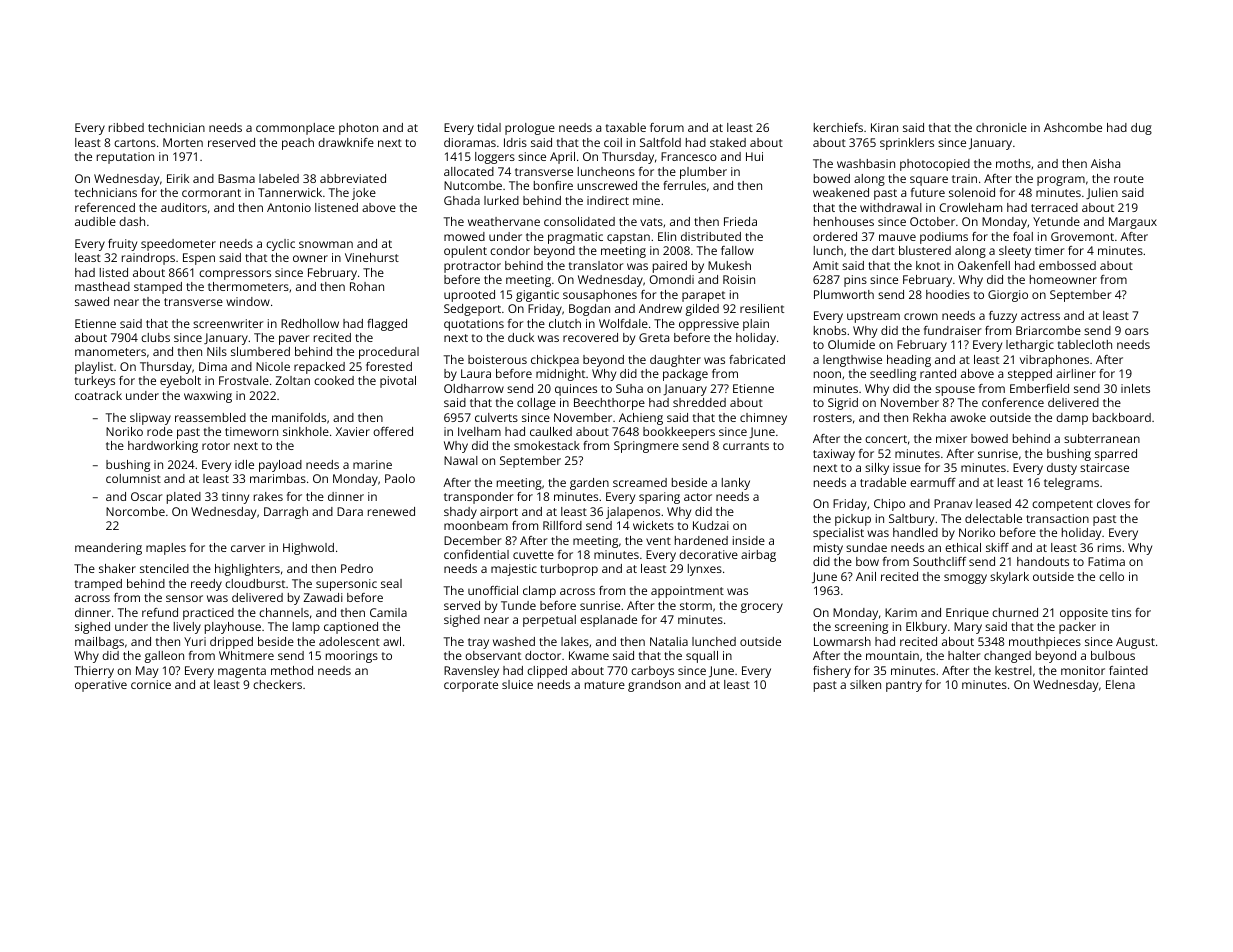 The width and height of the screenshot is (1233, 952). What do you see at coordinates (565, 323) in the screenshot?
I see `clutch` at bounding box center [565, 323].
